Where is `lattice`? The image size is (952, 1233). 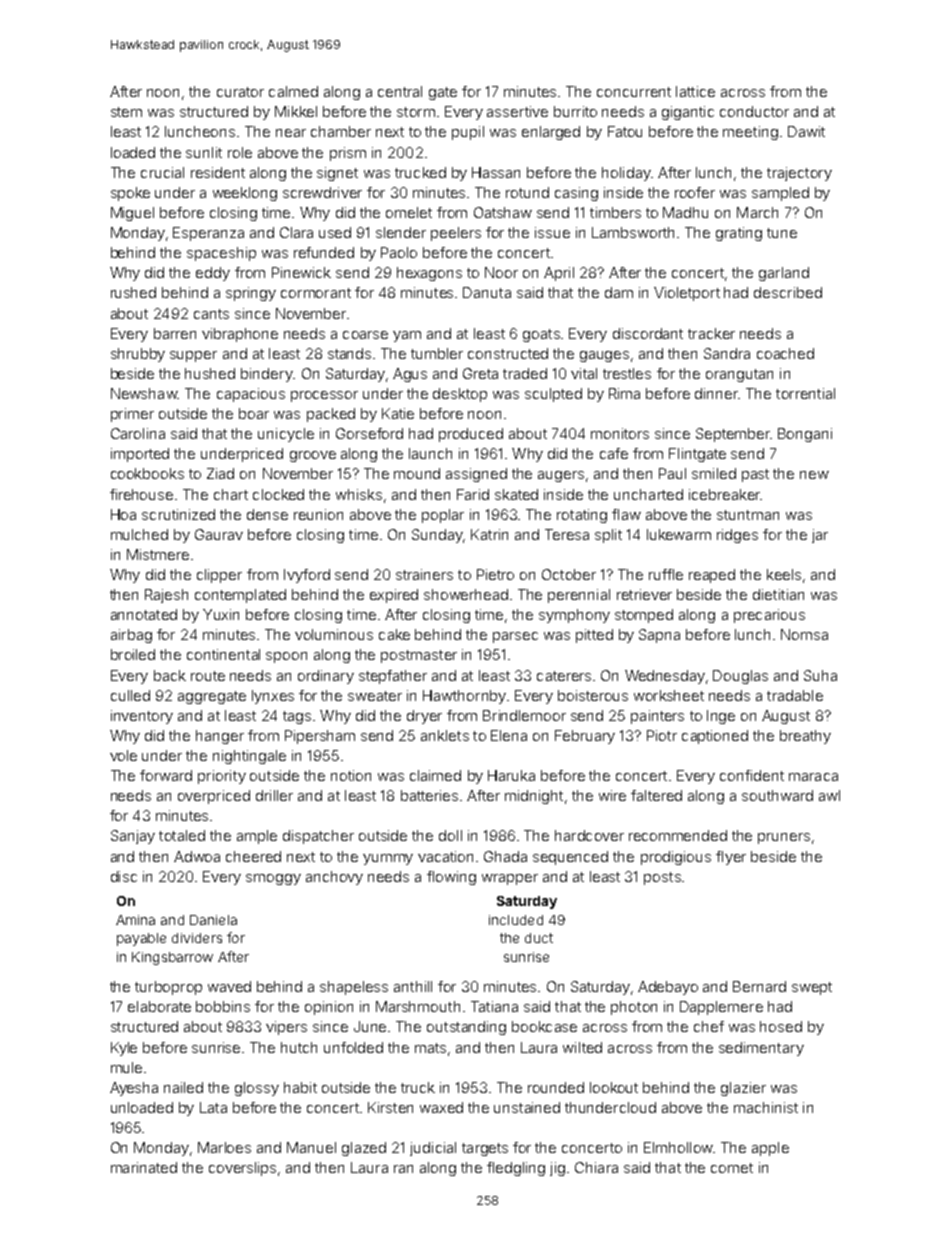 lattice is located at coordinates (695, 91).
